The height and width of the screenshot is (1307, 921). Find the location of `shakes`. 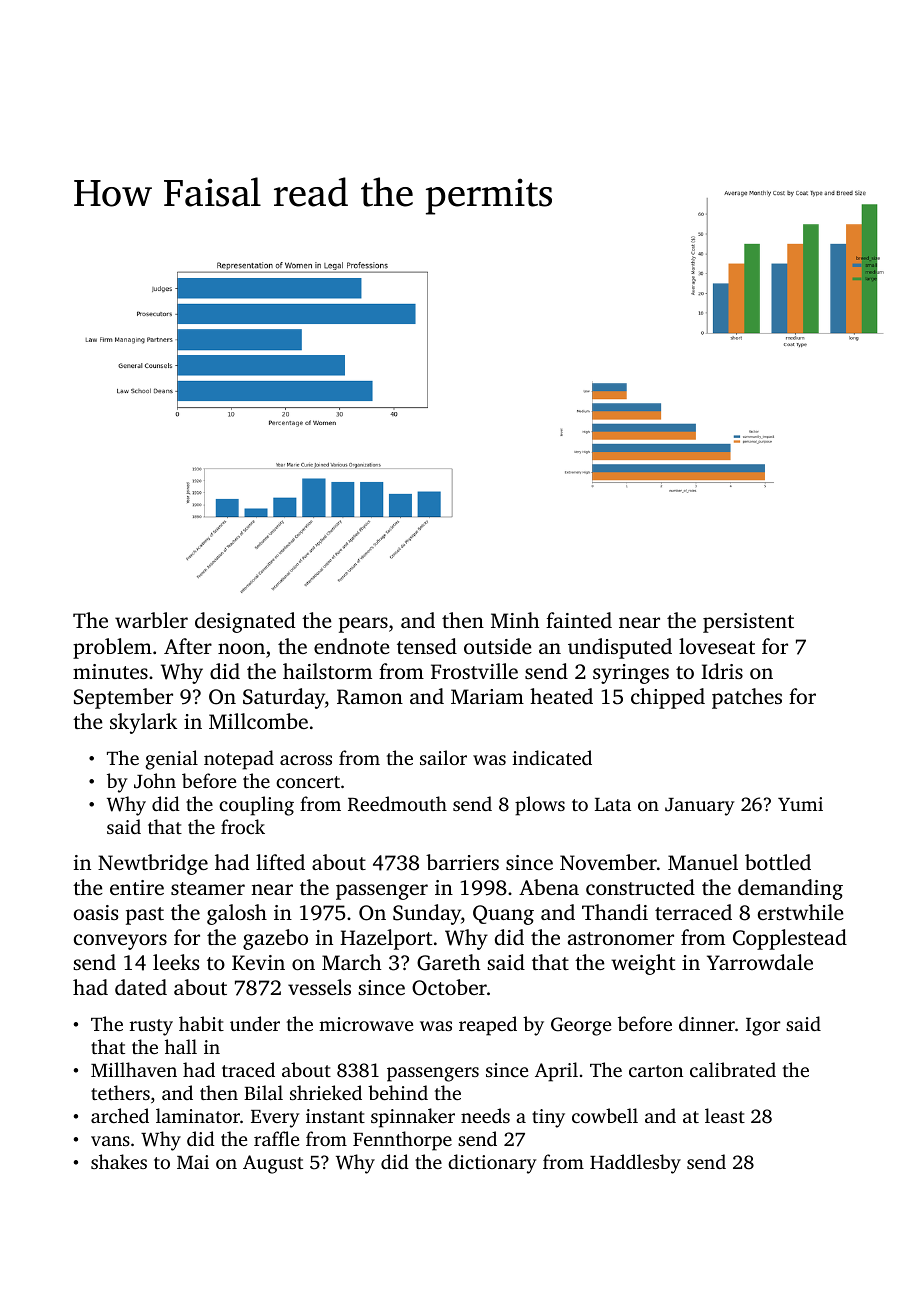

shakes is located at coordinates (119, 1161).
